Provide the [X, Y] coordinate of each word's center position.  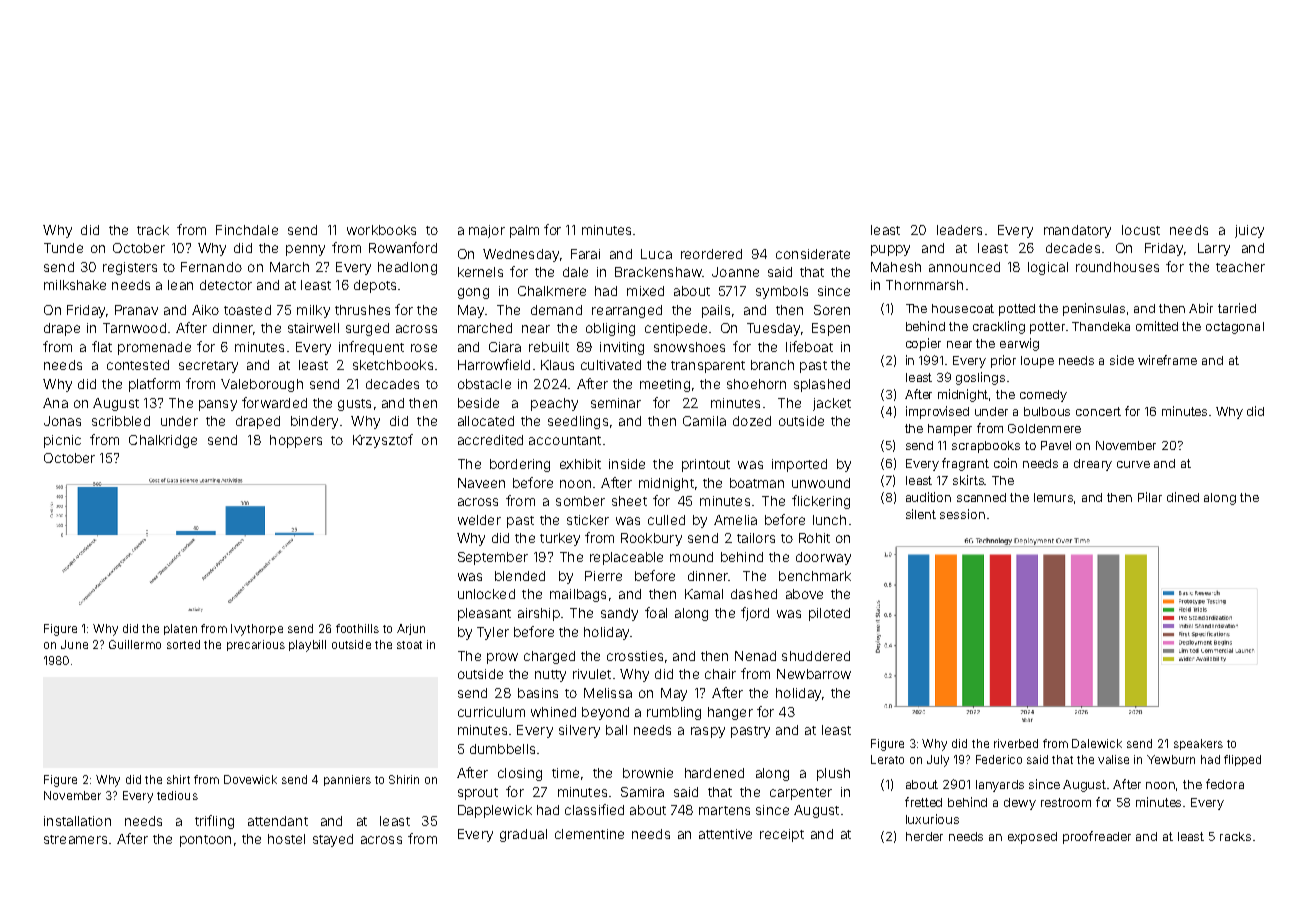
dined [1183, 497]
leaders [959, 230]
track [153, 230]
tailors [756, 538]
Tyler [493, 633]
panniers [347, 780]
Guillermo [135, 644]
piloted [829, 614]
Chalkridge [163, 441]
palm [524, 231]
